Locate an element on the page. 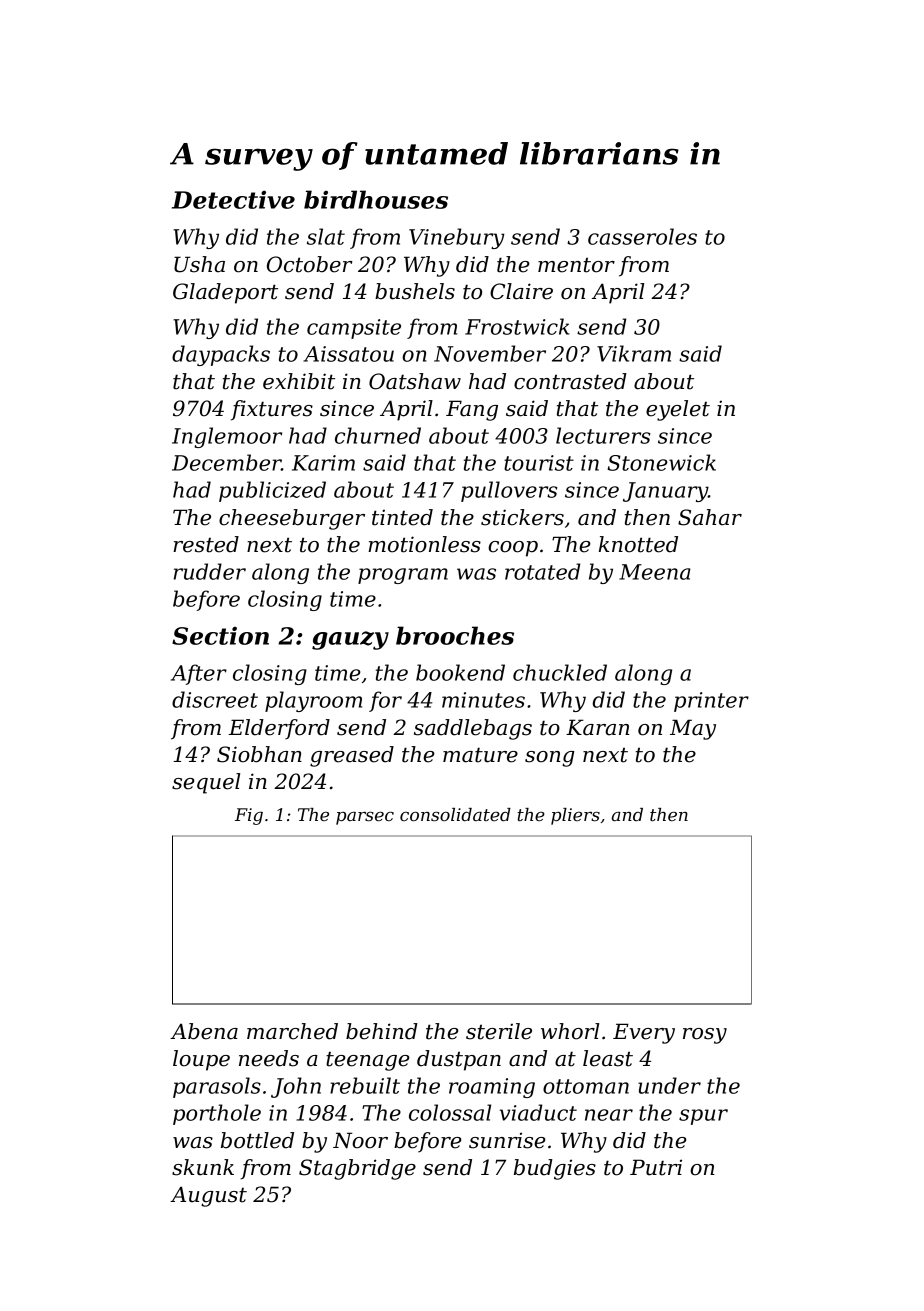 This page has height=1311, width=924. spur is located at coordinates (703, 1117).
